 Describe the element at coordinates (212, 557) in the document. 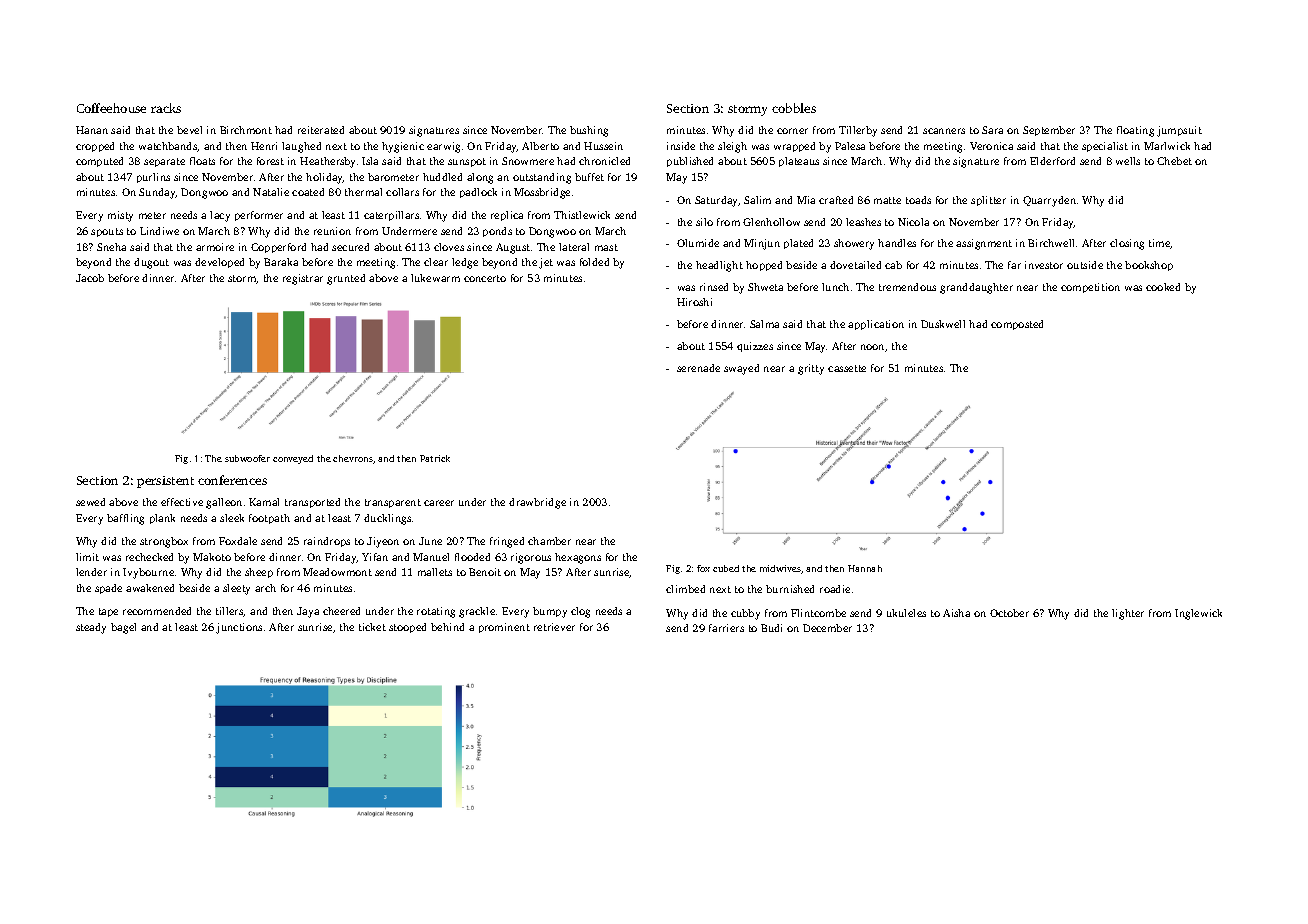

I see `Makoto` at that location.
